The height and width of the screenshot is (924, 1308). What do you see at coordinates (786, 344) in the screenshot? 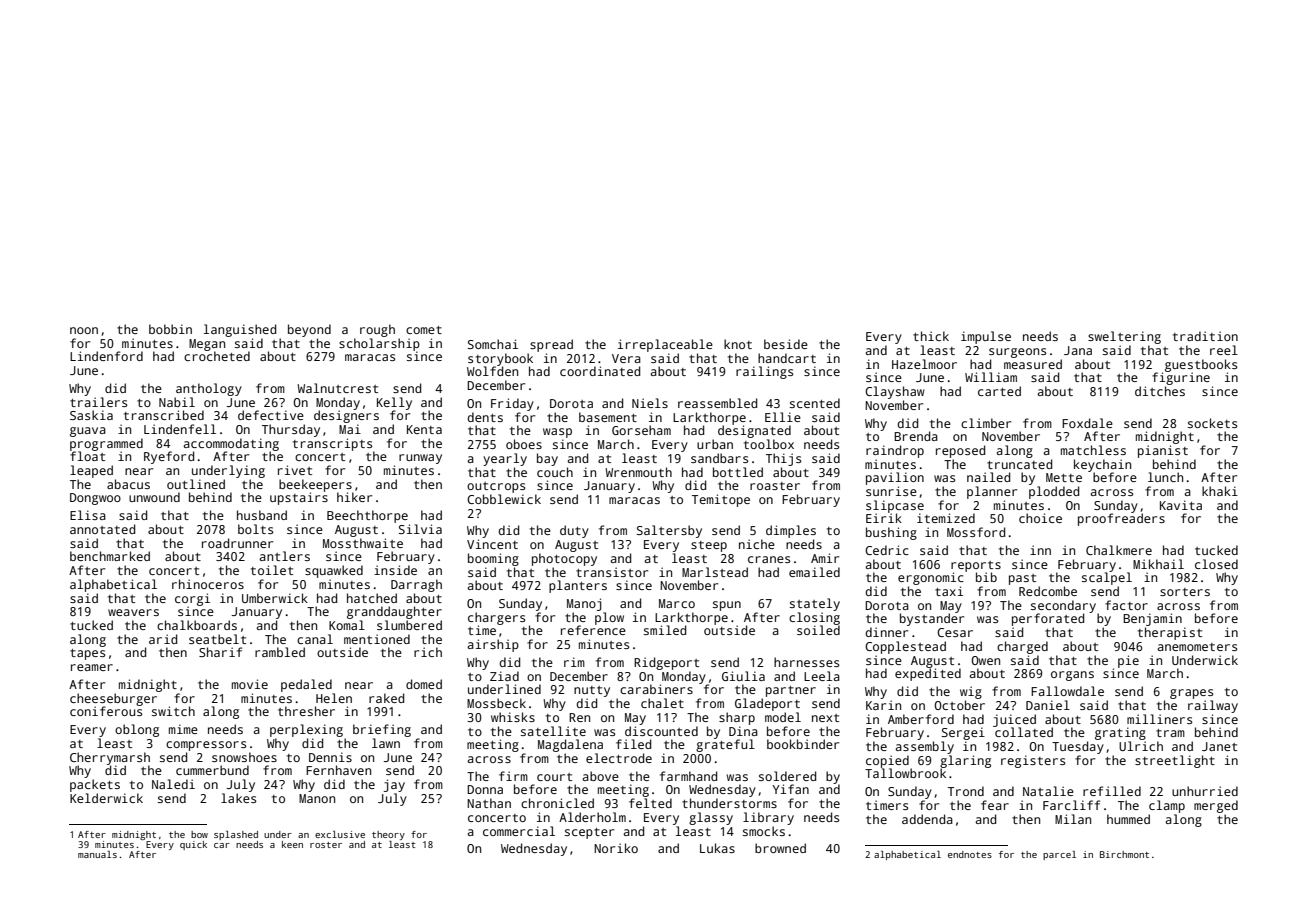
I see `beside` at bounding box center [786, 344].
